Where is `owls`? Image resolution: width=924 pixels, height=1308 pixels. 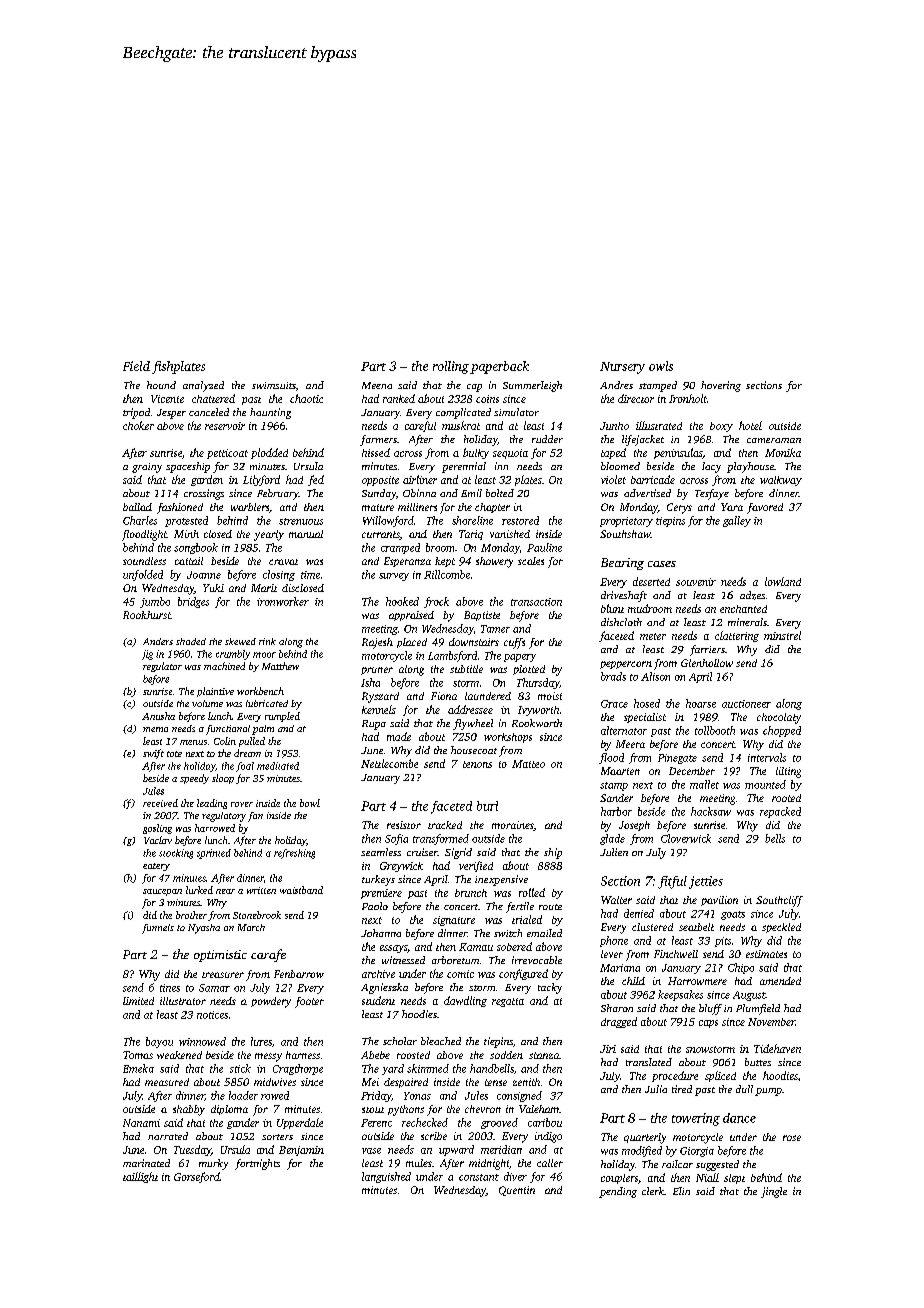 owls is located at coordinates (661, 366).
